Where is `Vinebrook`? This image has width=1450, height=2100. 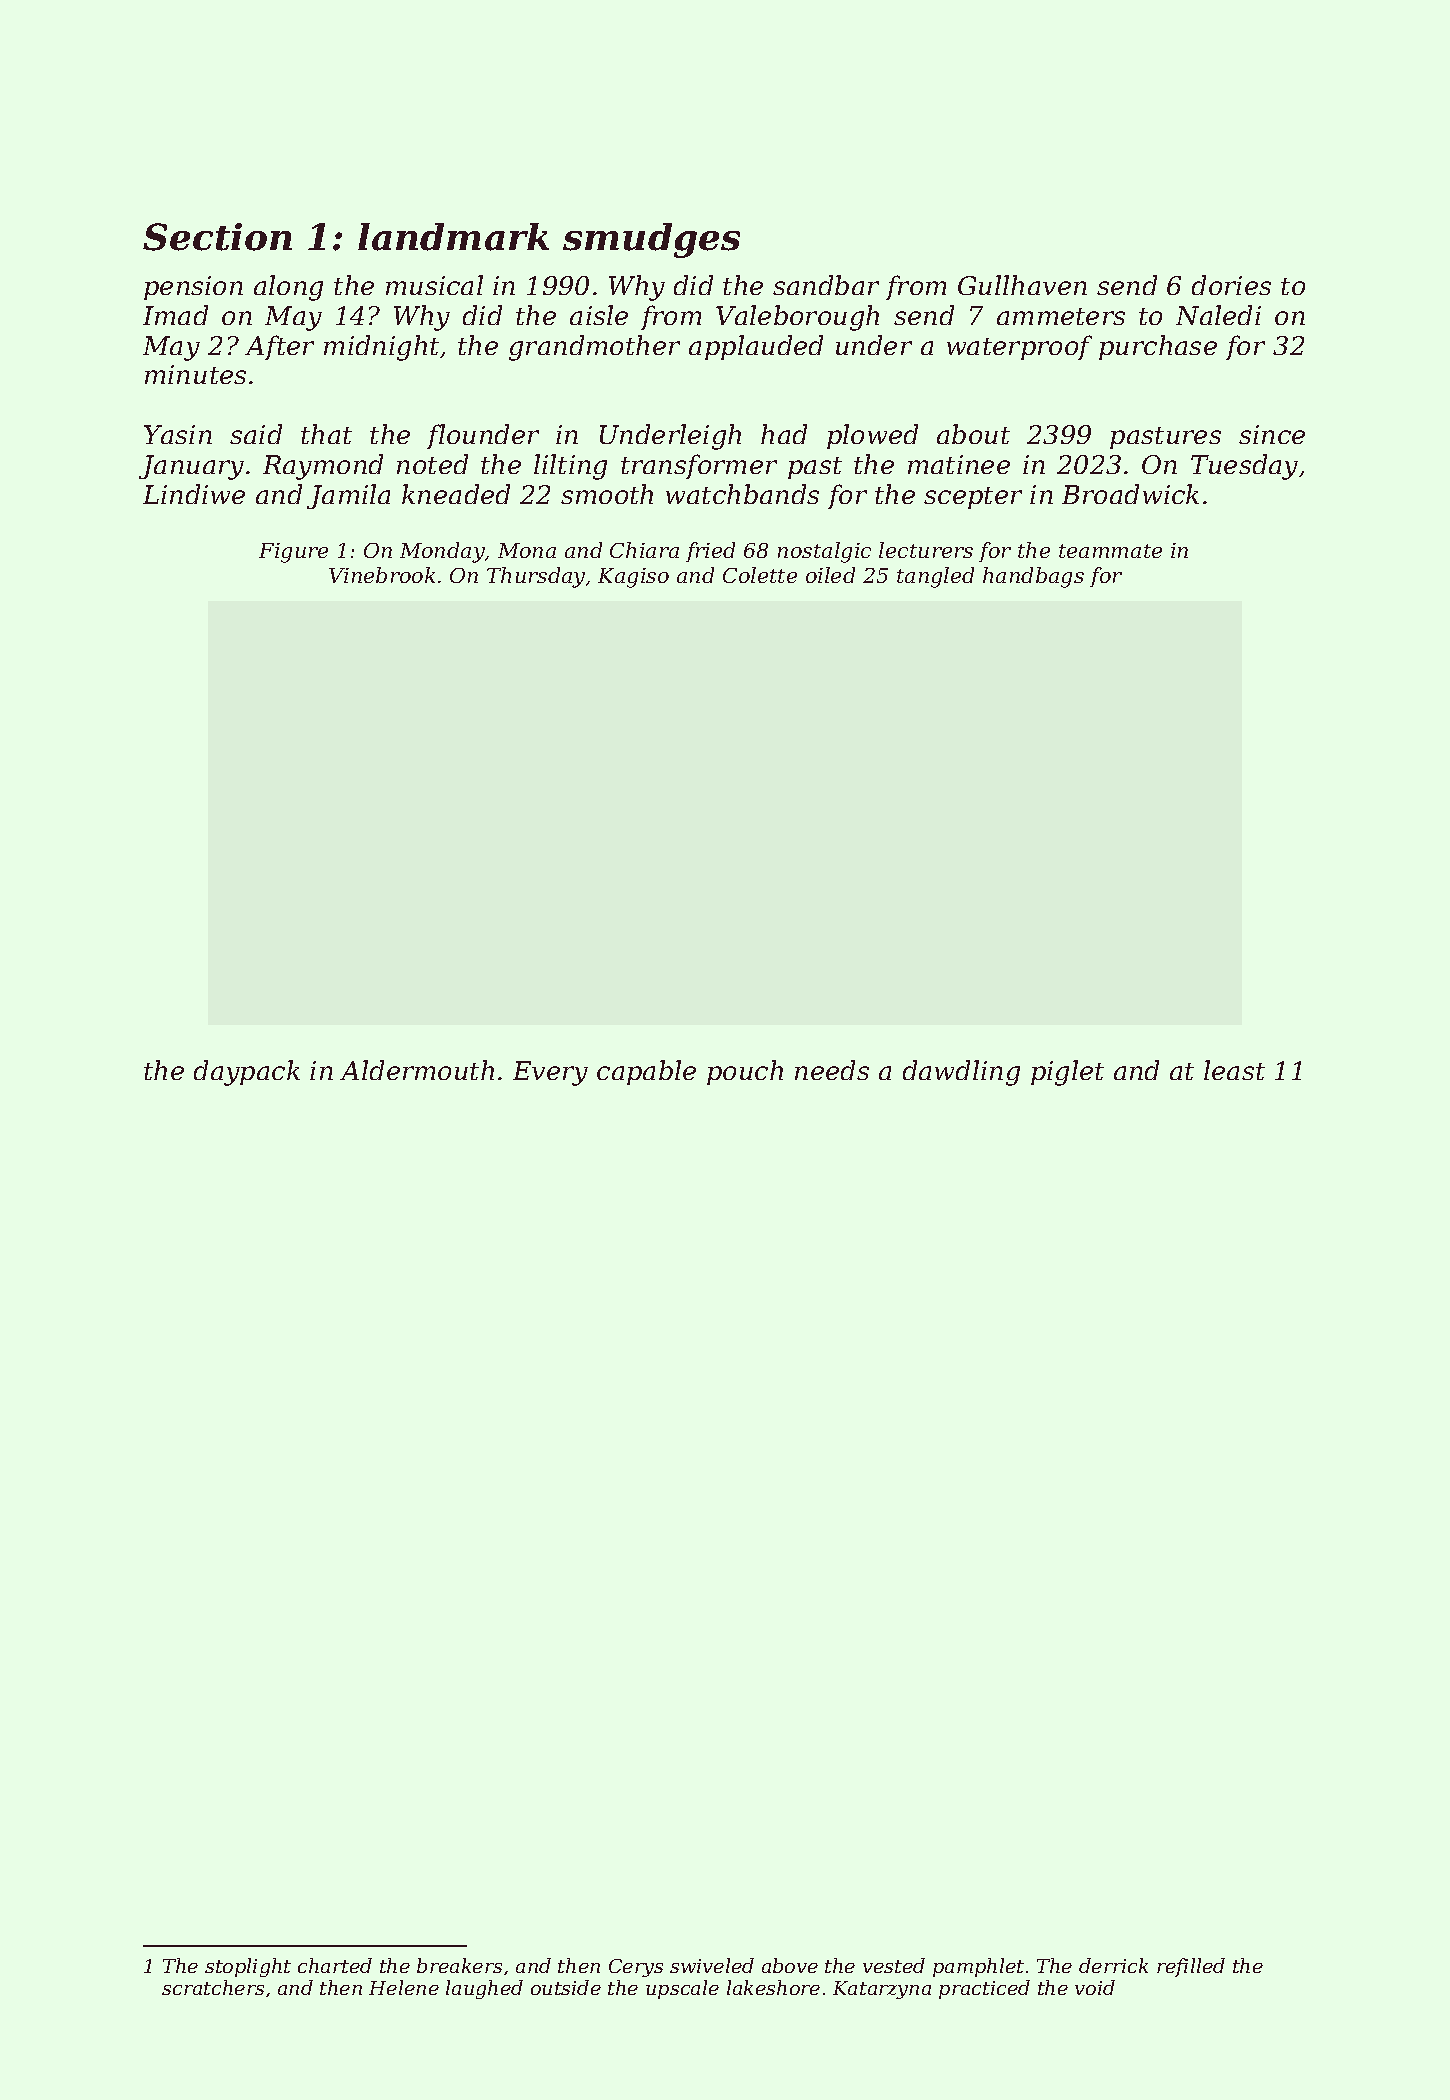
Vinebrook is located at coordinates (382, 575).
